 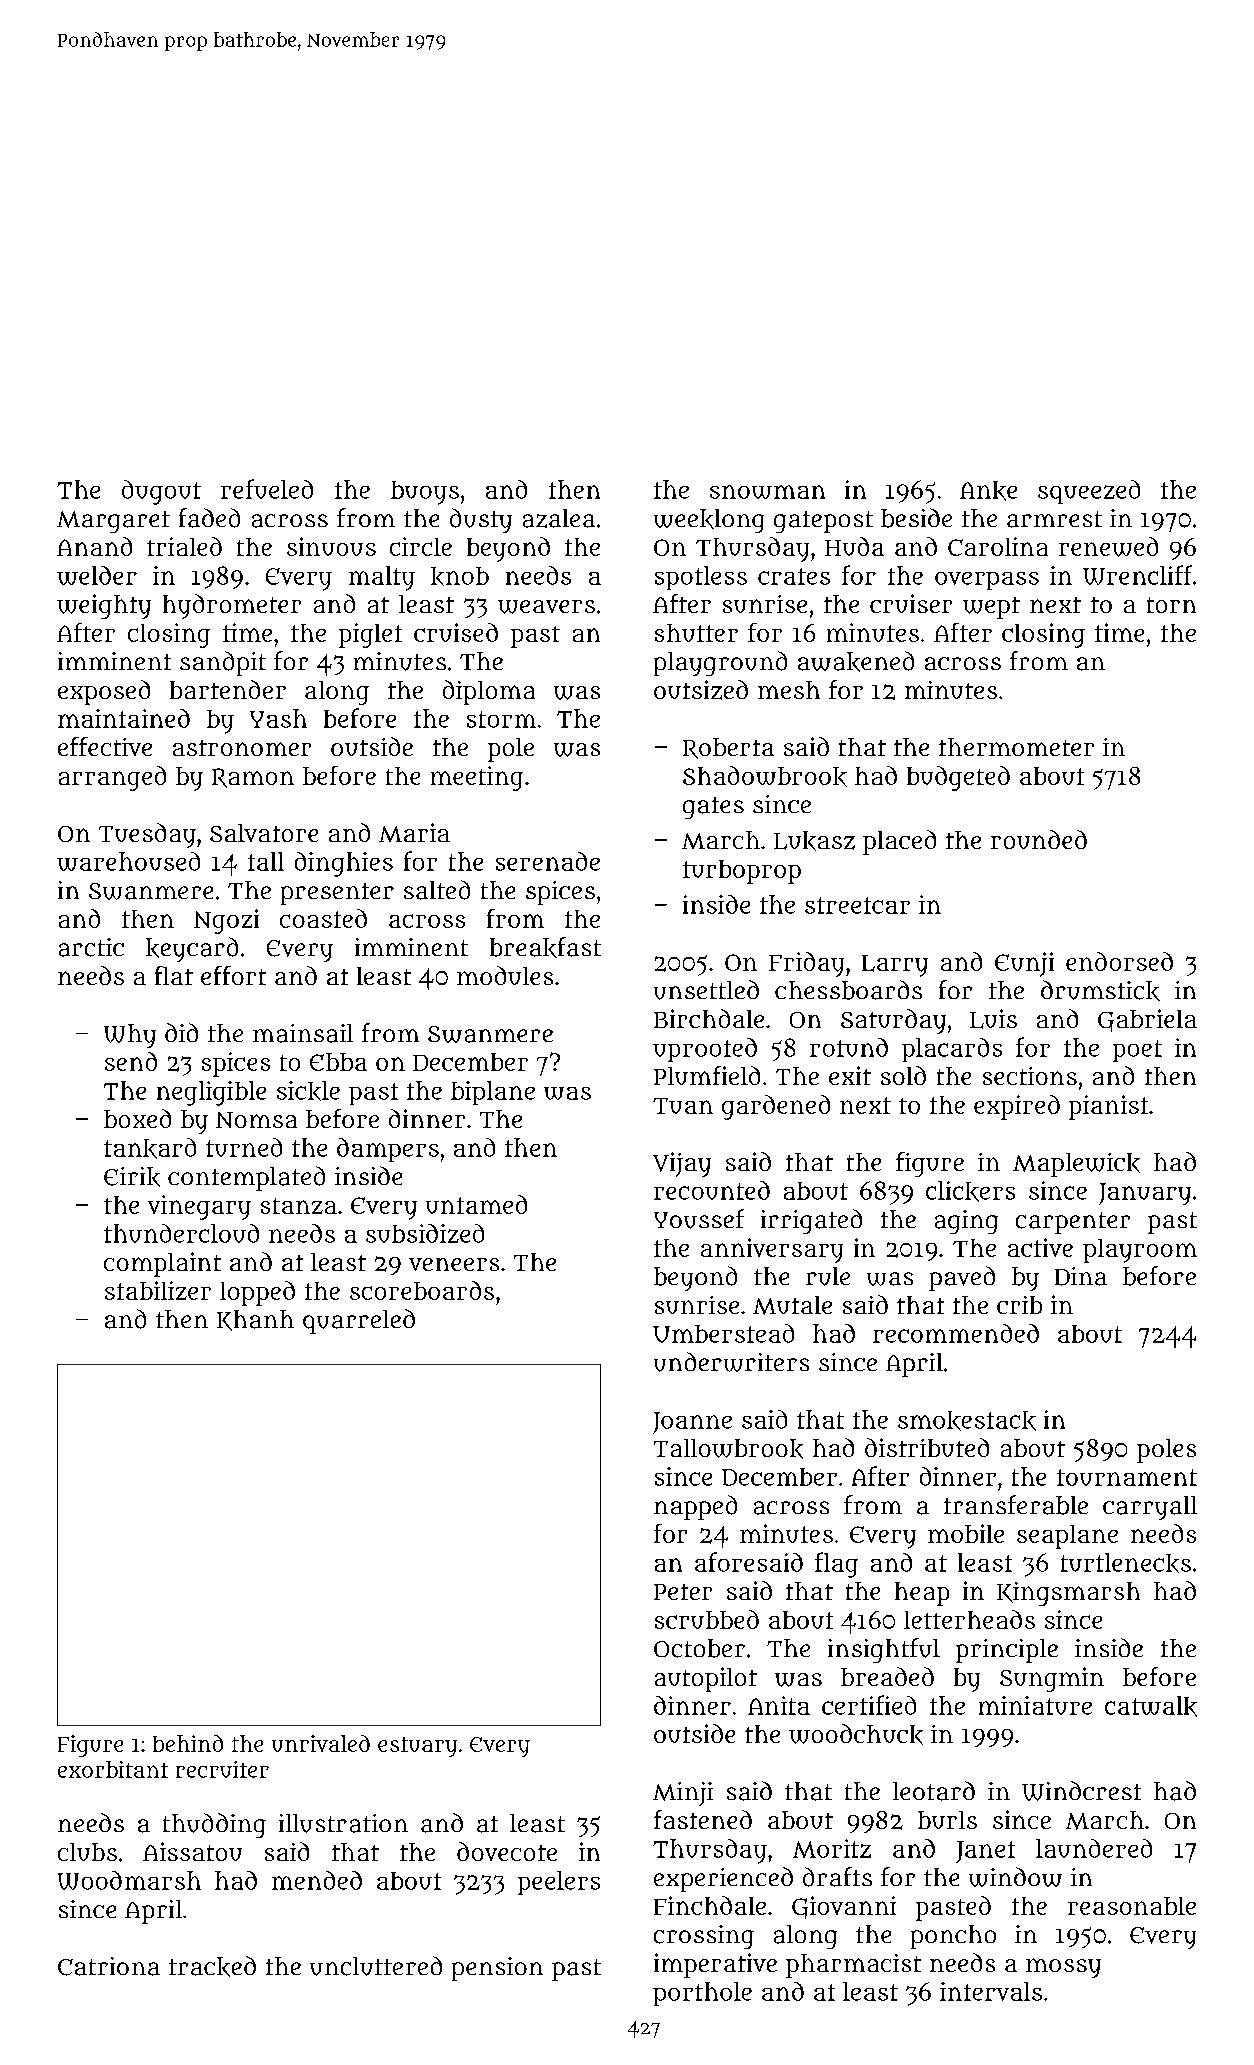 What do you see at coordinates (226, 921) in the screenshot?
I see `Ngozi` at bounding box center [226, 921].
